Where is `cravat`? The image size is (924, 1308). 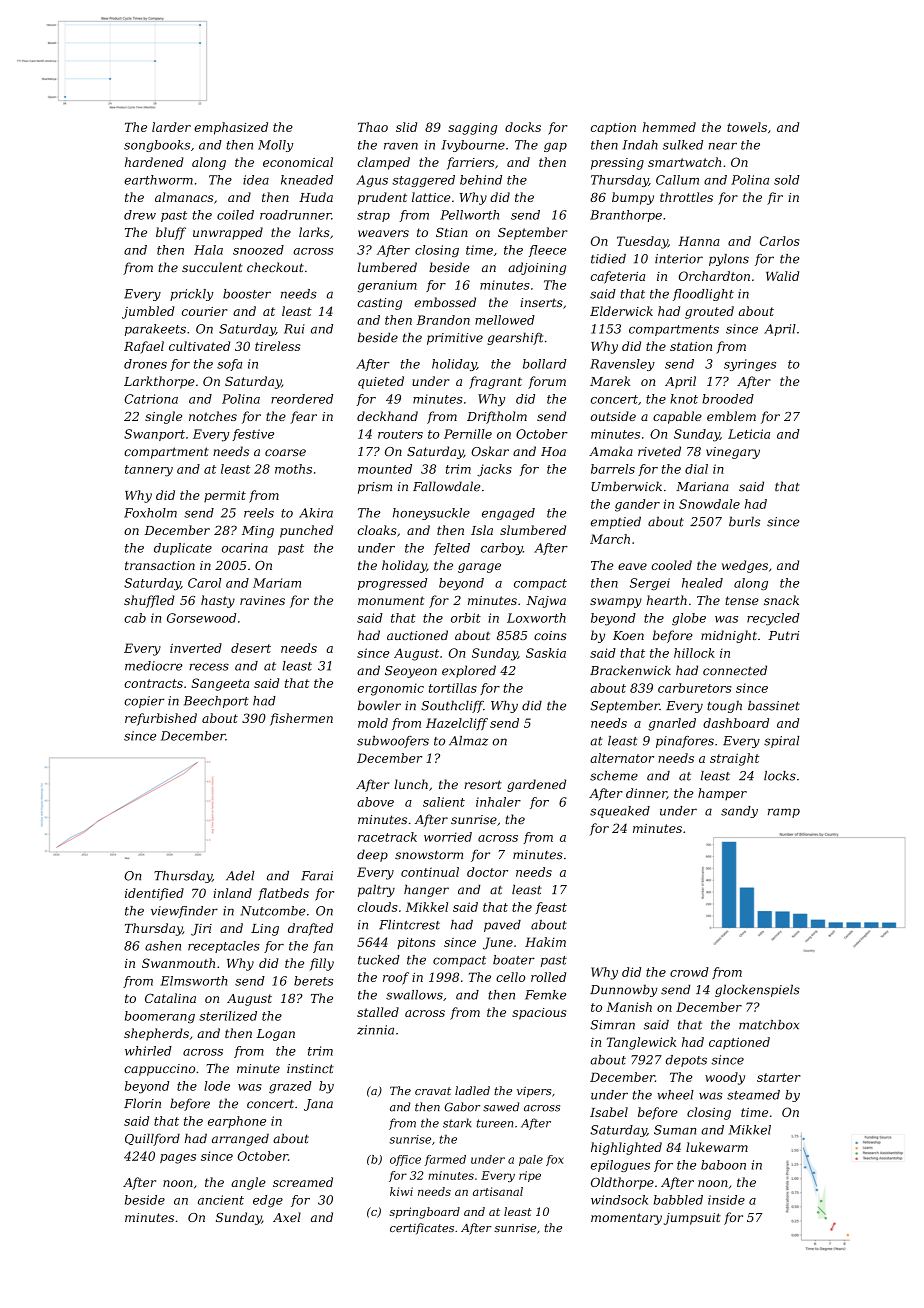 cravat is located at coordinates (433, 1091).
